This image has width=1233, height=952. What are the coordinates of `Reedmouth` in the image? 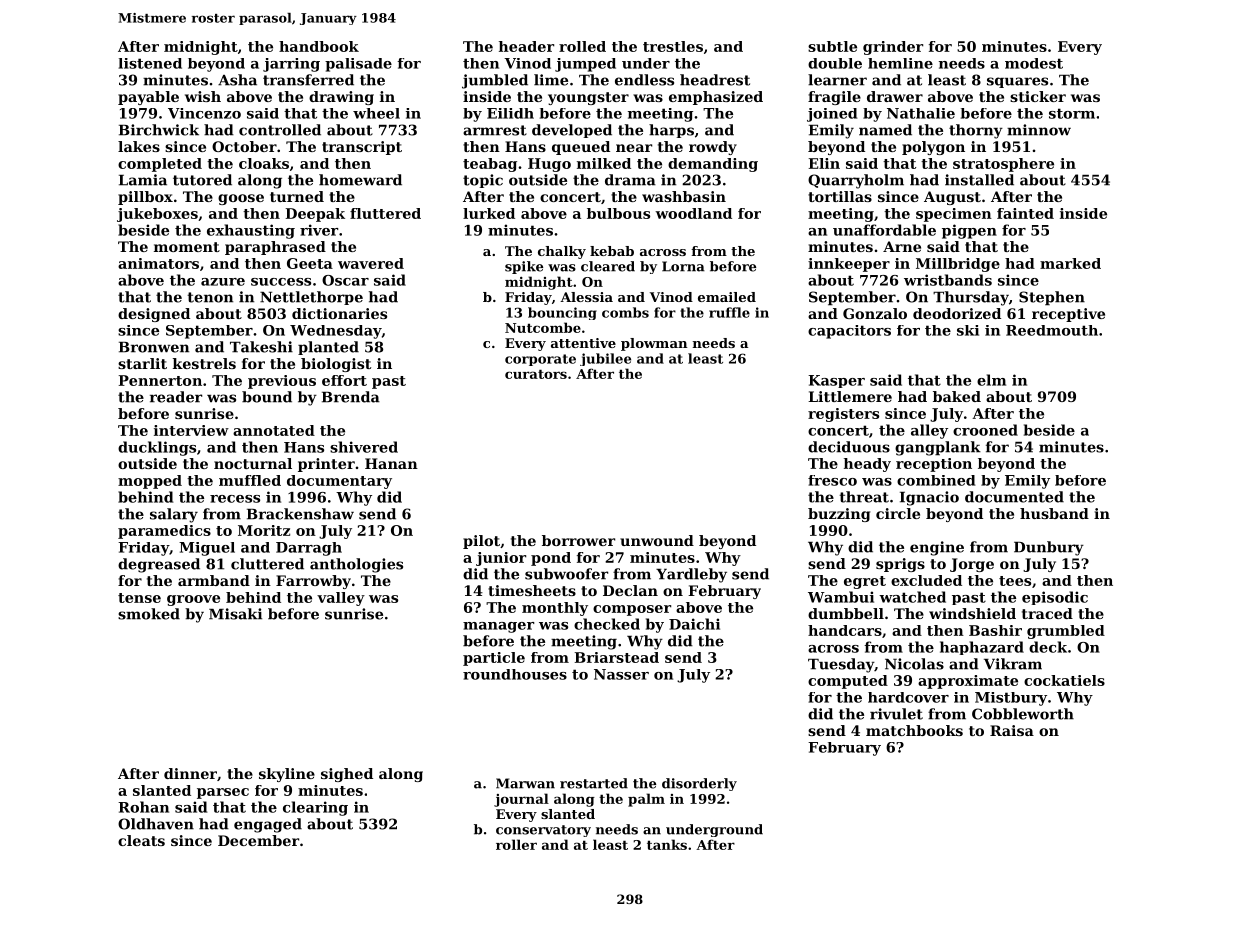 It's located at (1052, 330).
